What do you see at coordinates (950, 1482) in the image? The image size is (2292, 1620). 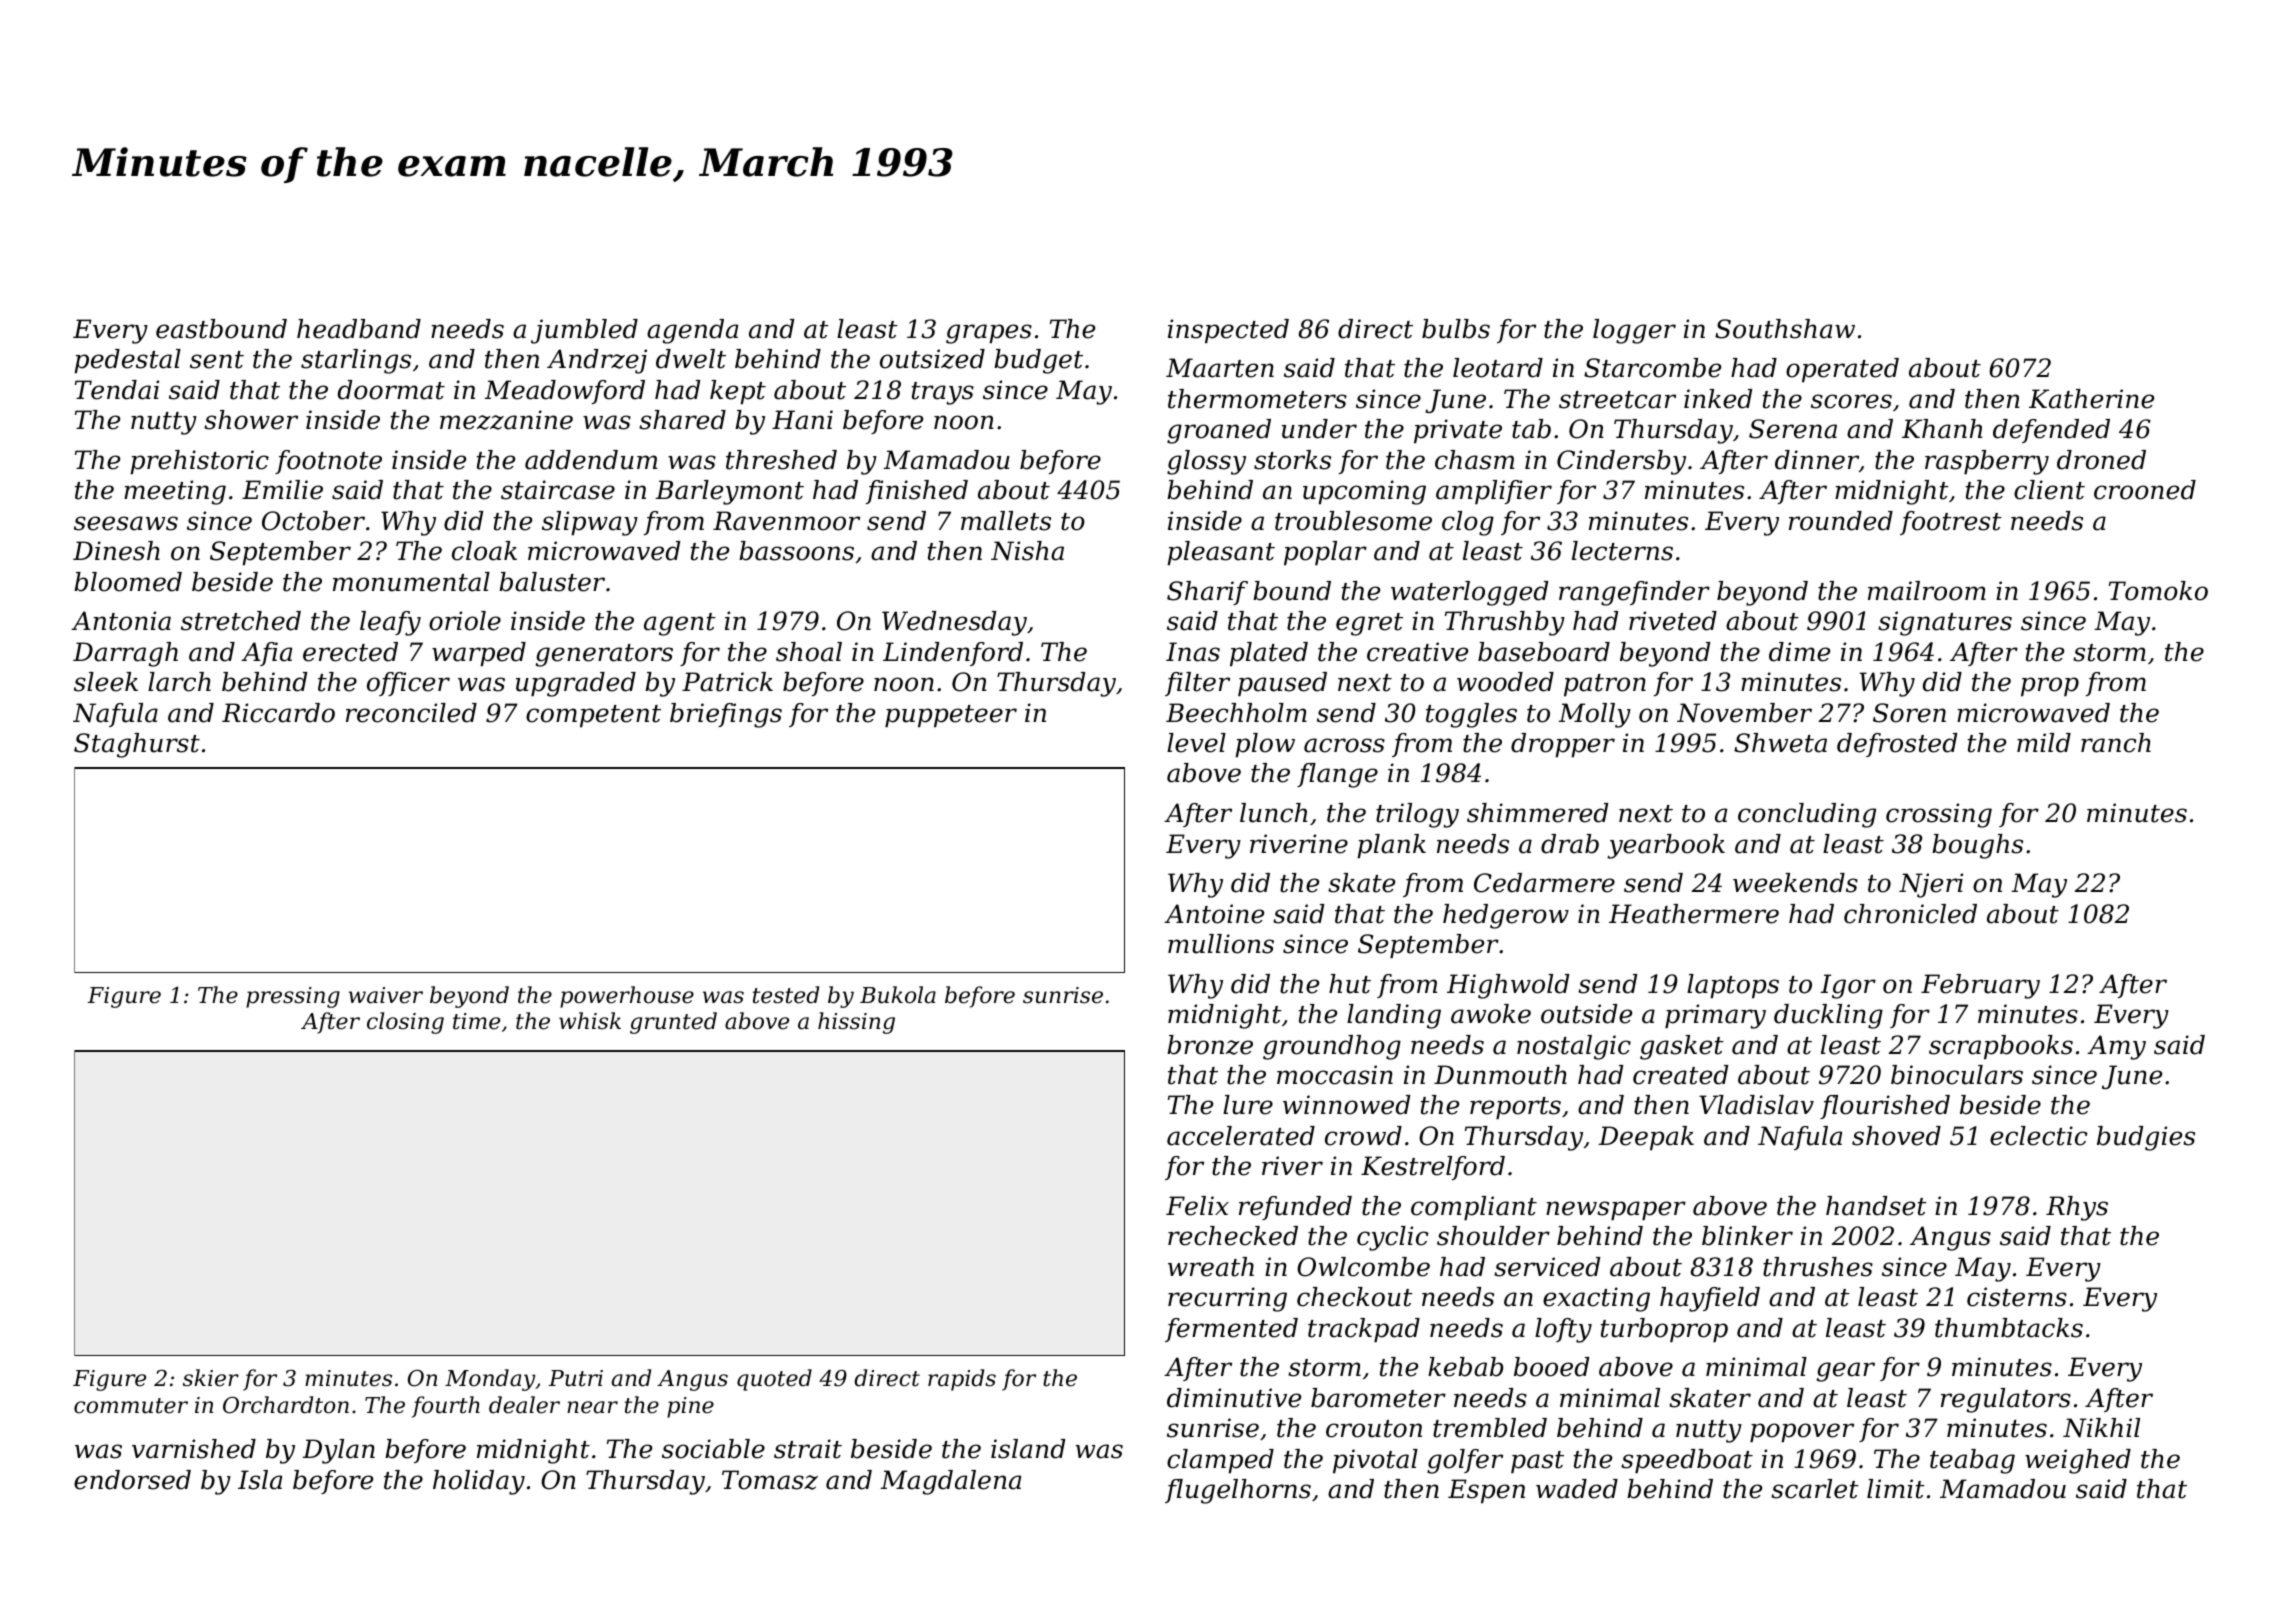 I see `Magdalena` at bounding box center [950, 1482].
